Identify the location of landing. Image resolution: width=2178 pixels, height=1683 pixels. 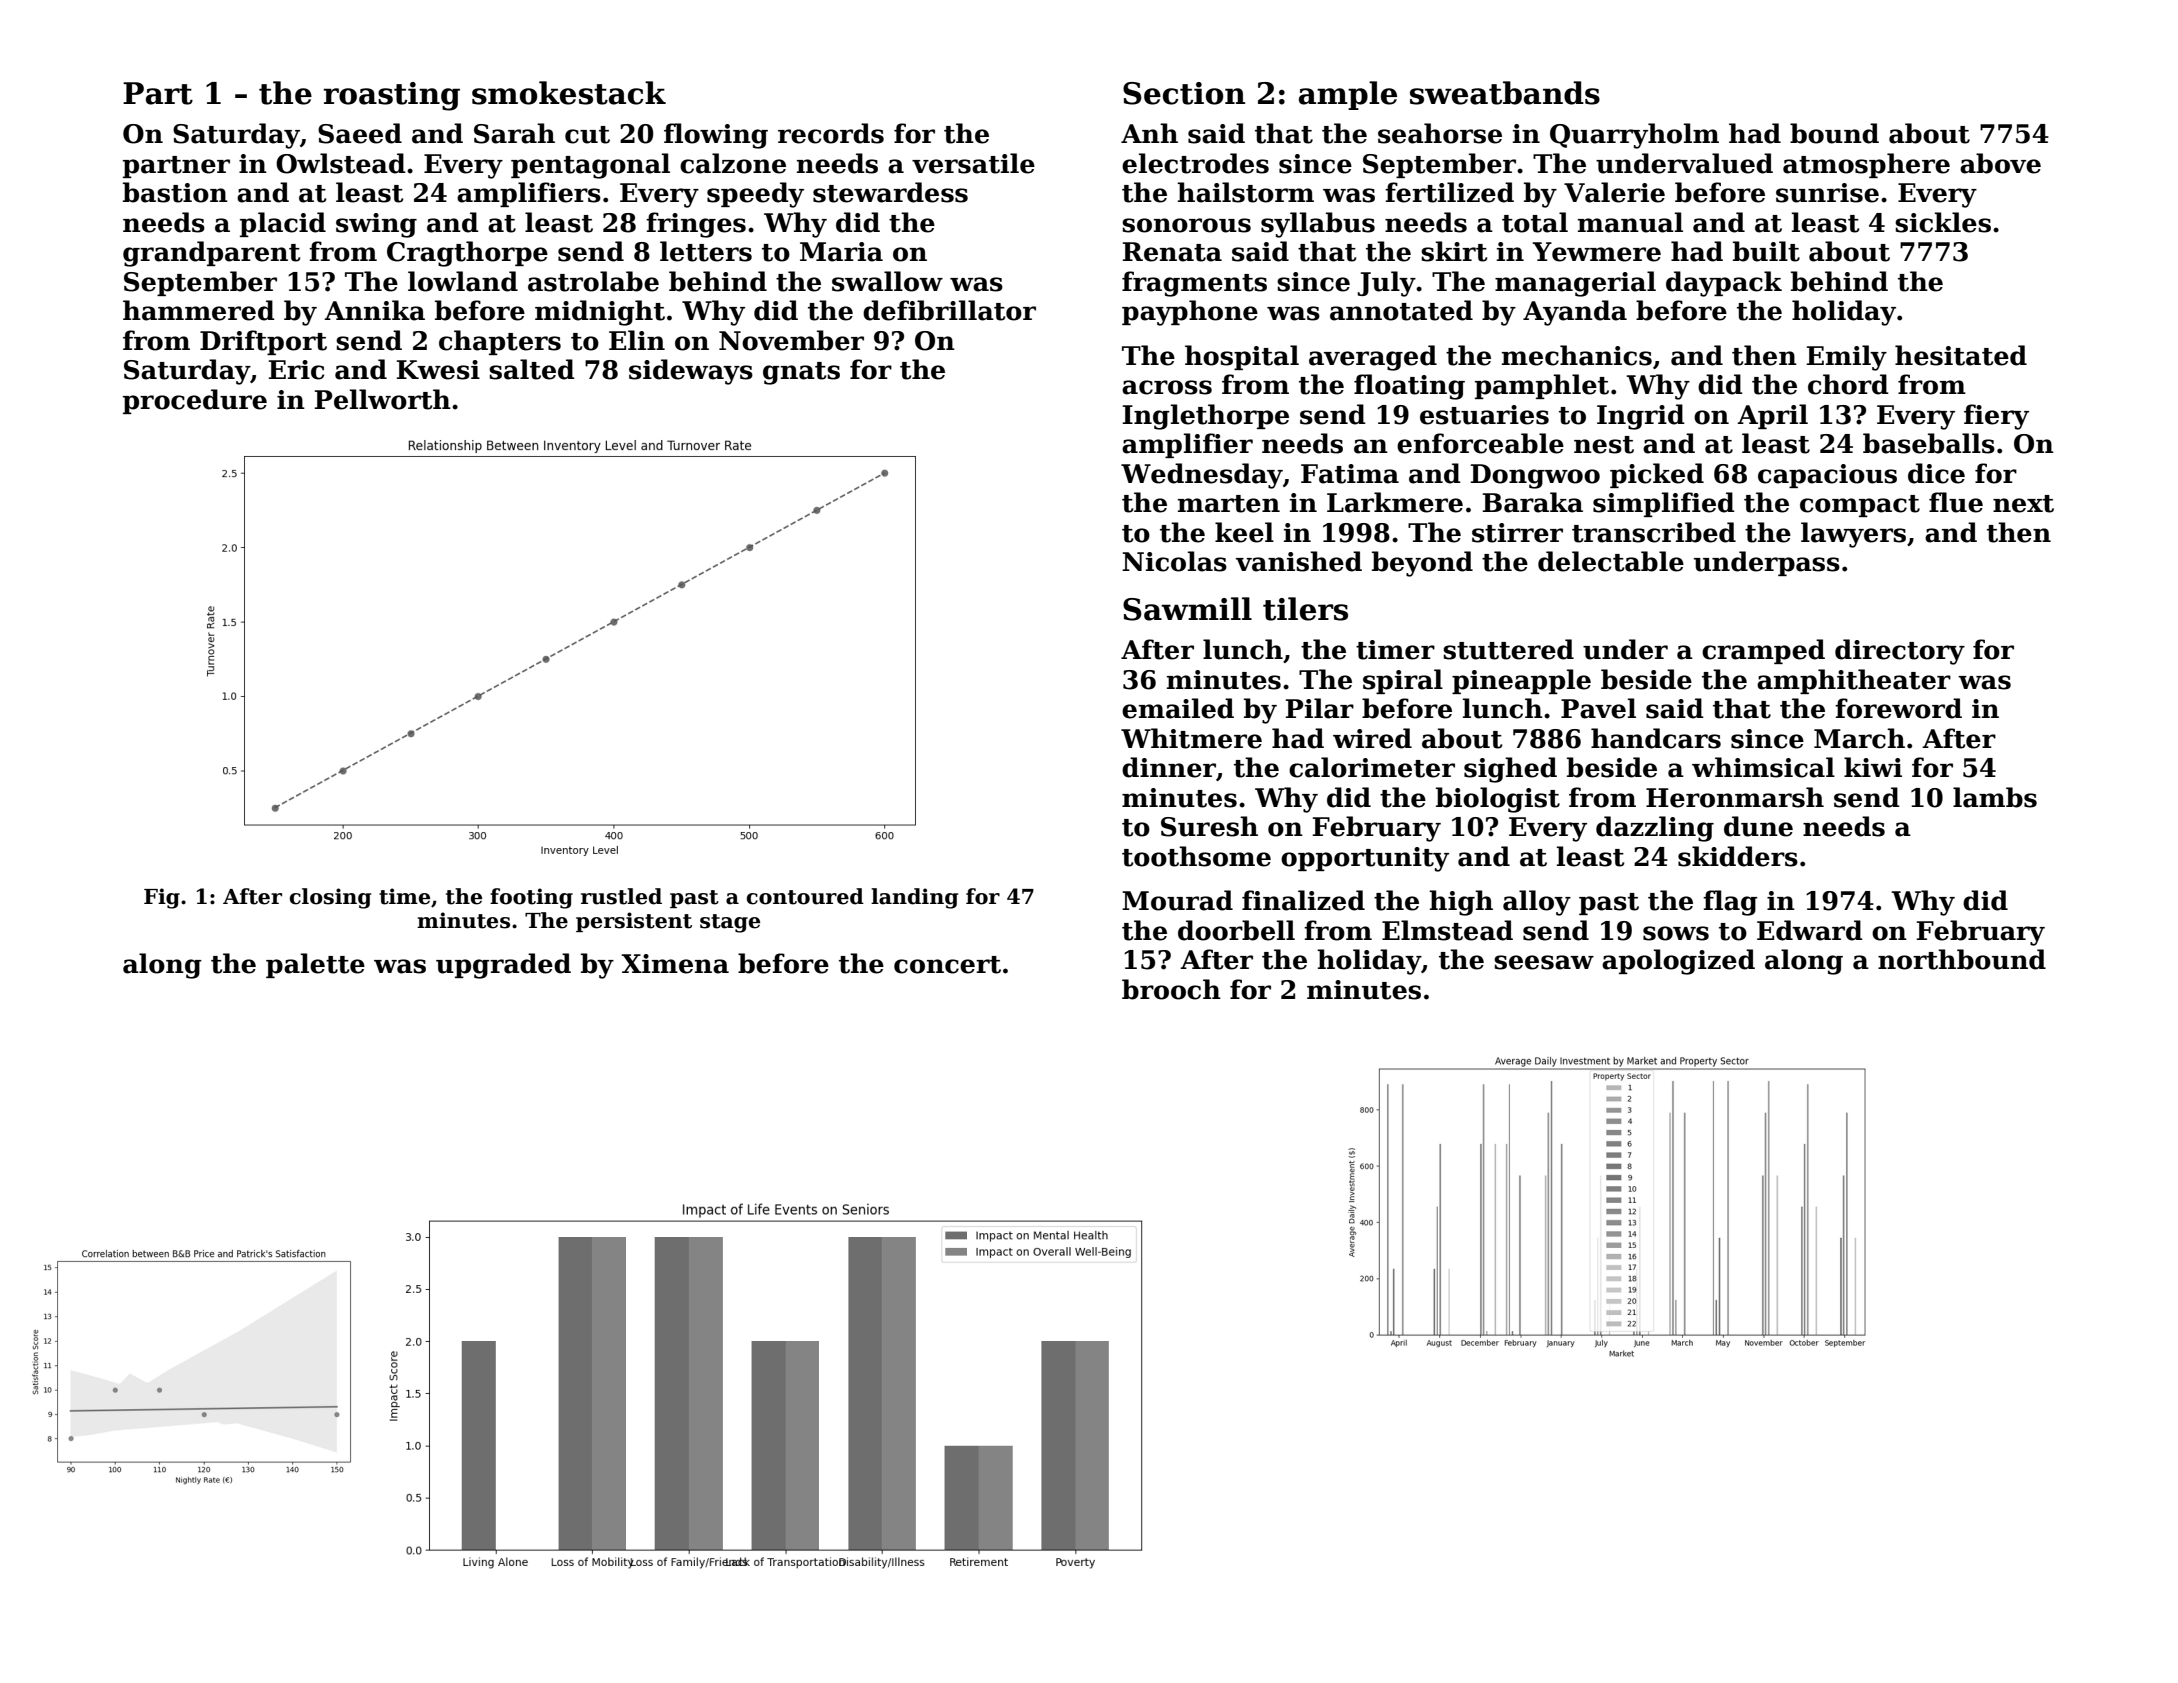
(914, 898).
